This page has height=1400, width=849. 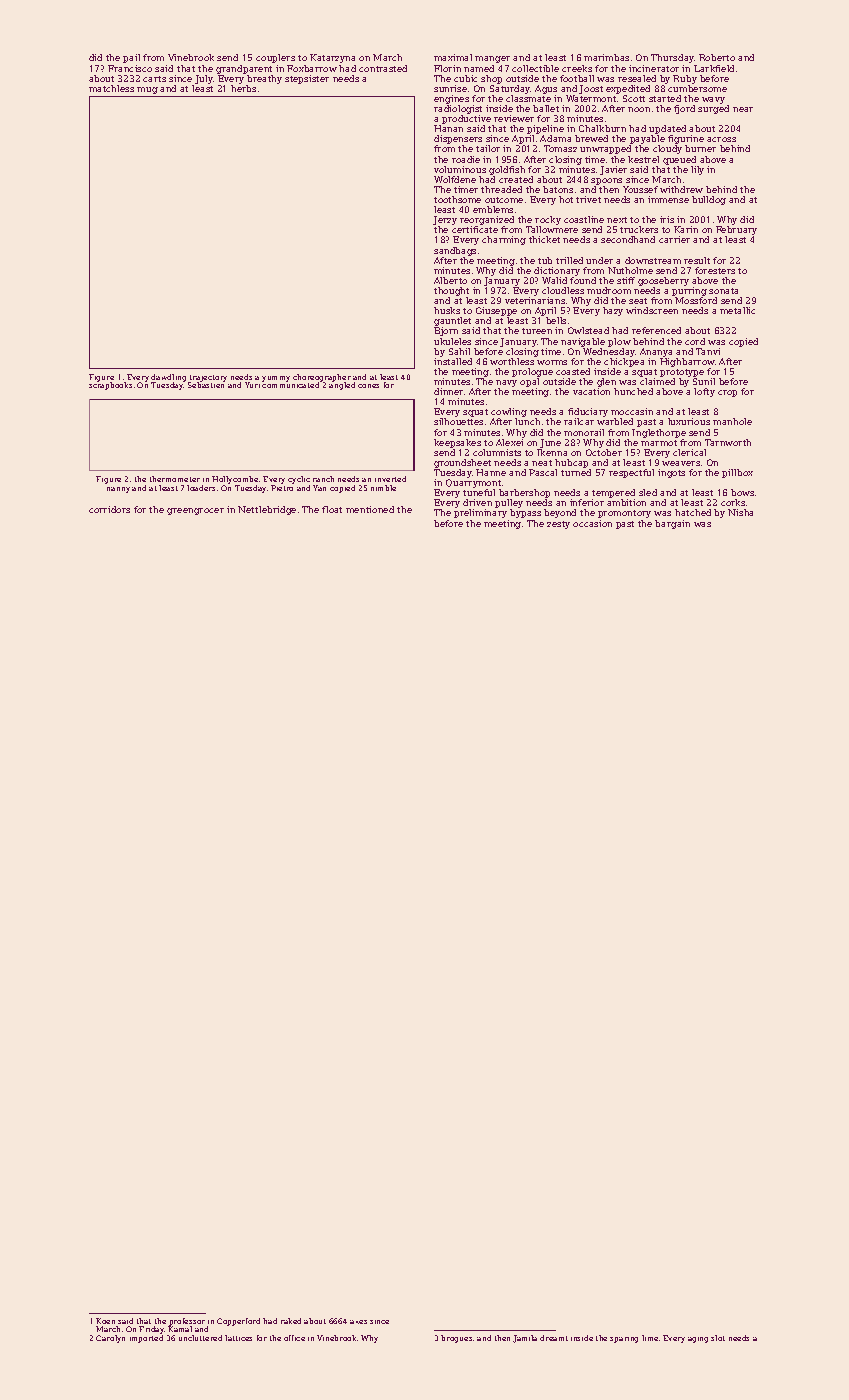 What do you see at coordinates (109, 509) in the page?
I see `corridors` at bounding box center [109, 509].
